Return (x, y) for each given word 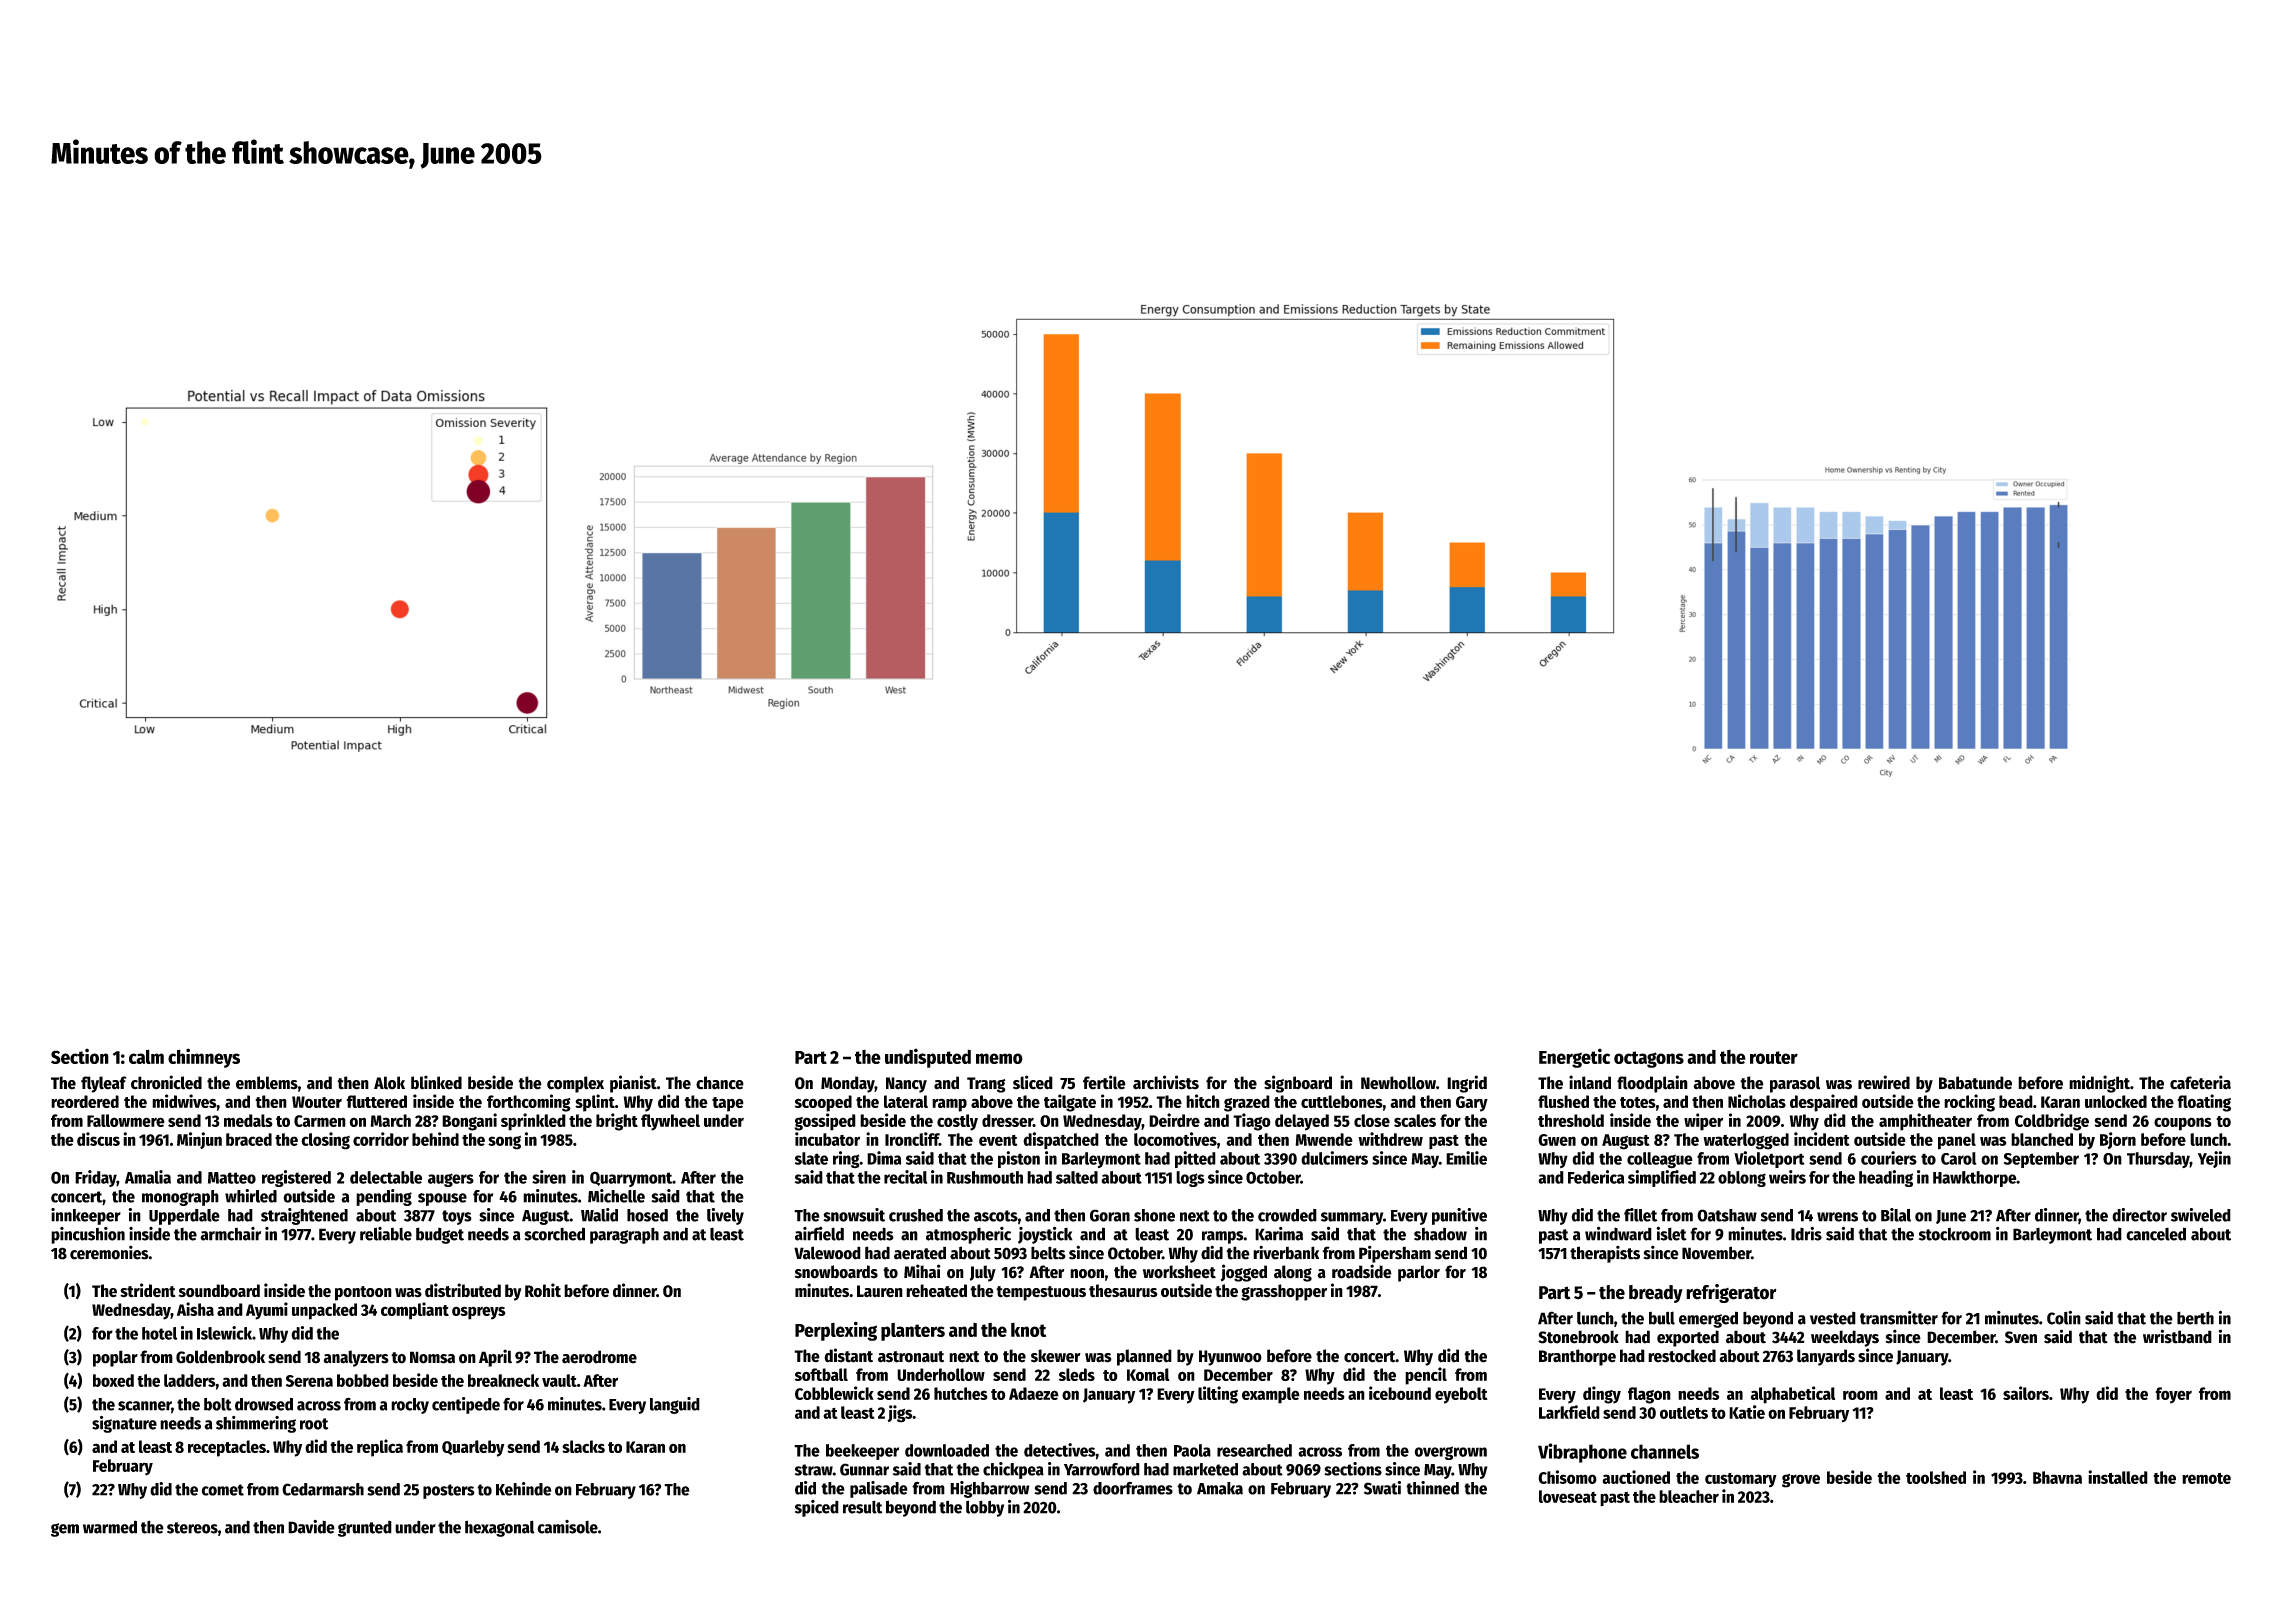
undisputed (928, 1058)
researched (1254, 1450)
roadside (1362, 1271)
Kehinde (524, 1489)
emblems (267, 1083)
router (1774, 1057)
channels (1665, 1451)
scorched (555, 1234)
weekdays (1845, 1338)
